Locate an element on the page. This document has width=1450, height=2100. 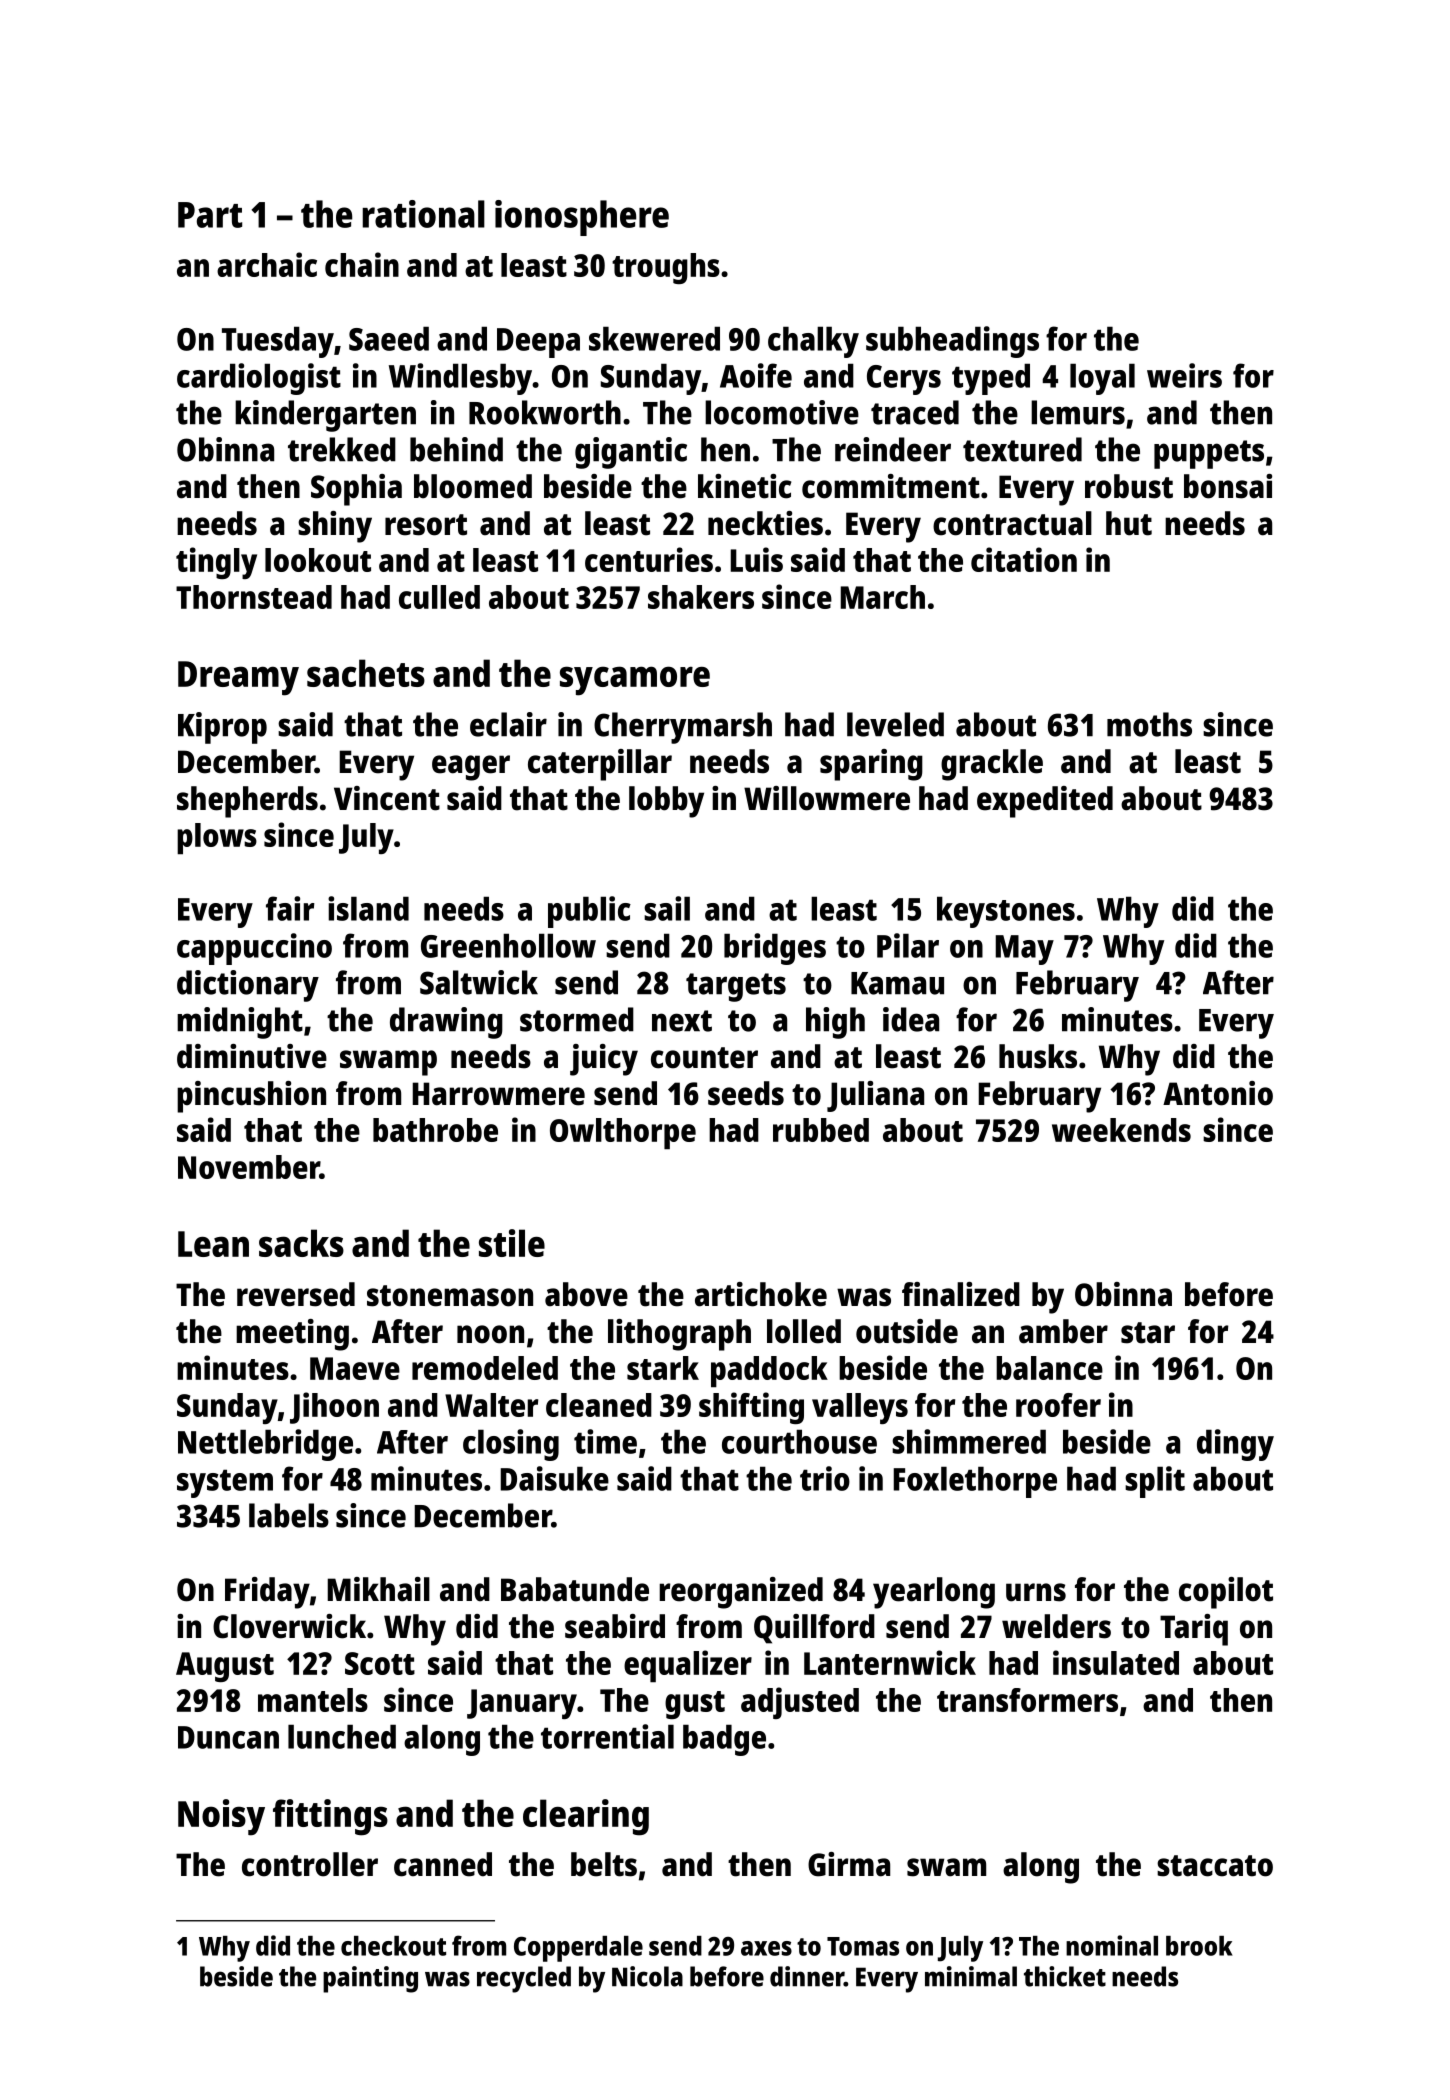
system is located at coordinates (225, 1483).
